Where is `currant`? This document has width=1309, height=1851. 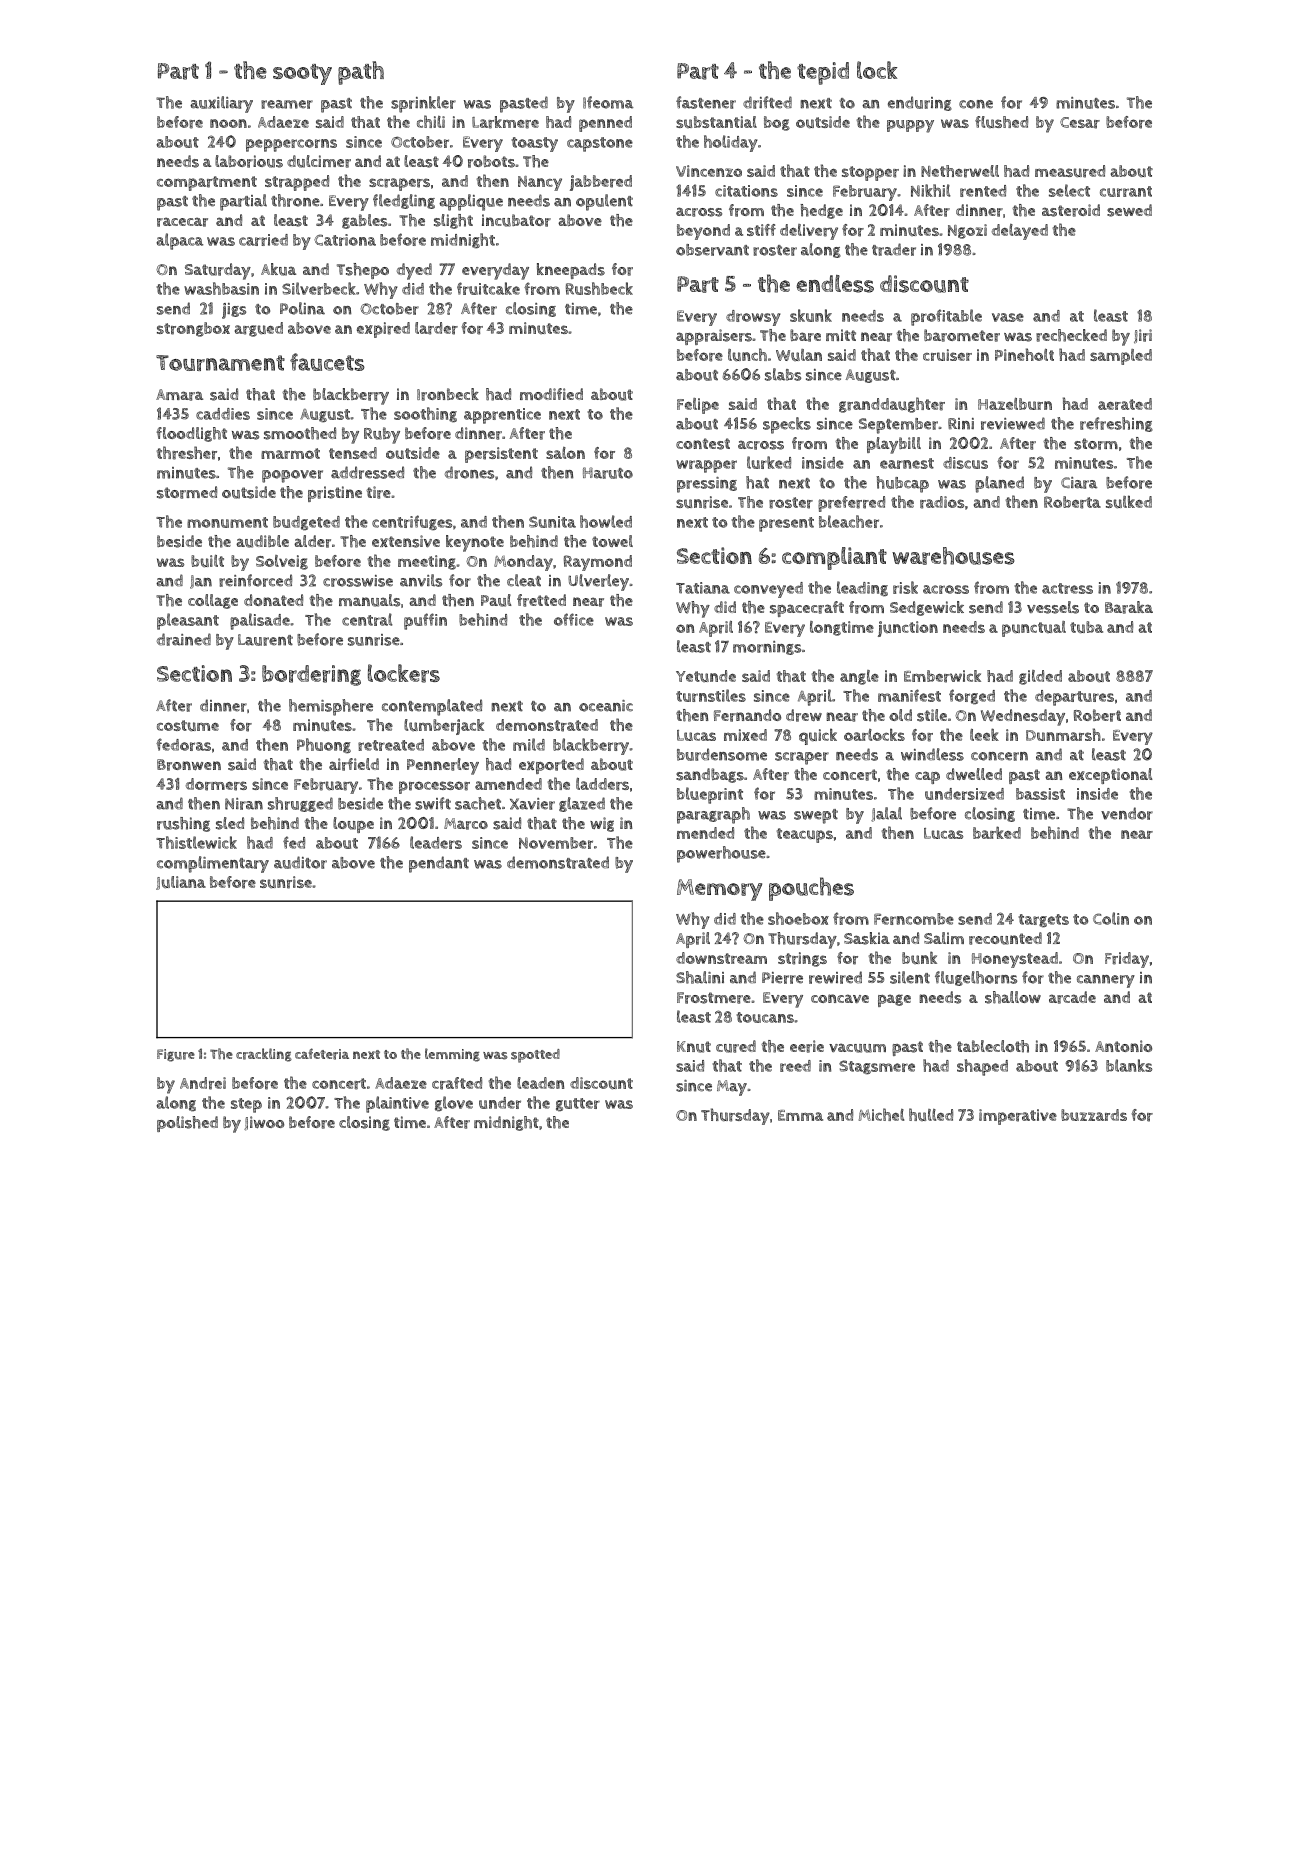
currant is located at coordinates (1126, 191).
